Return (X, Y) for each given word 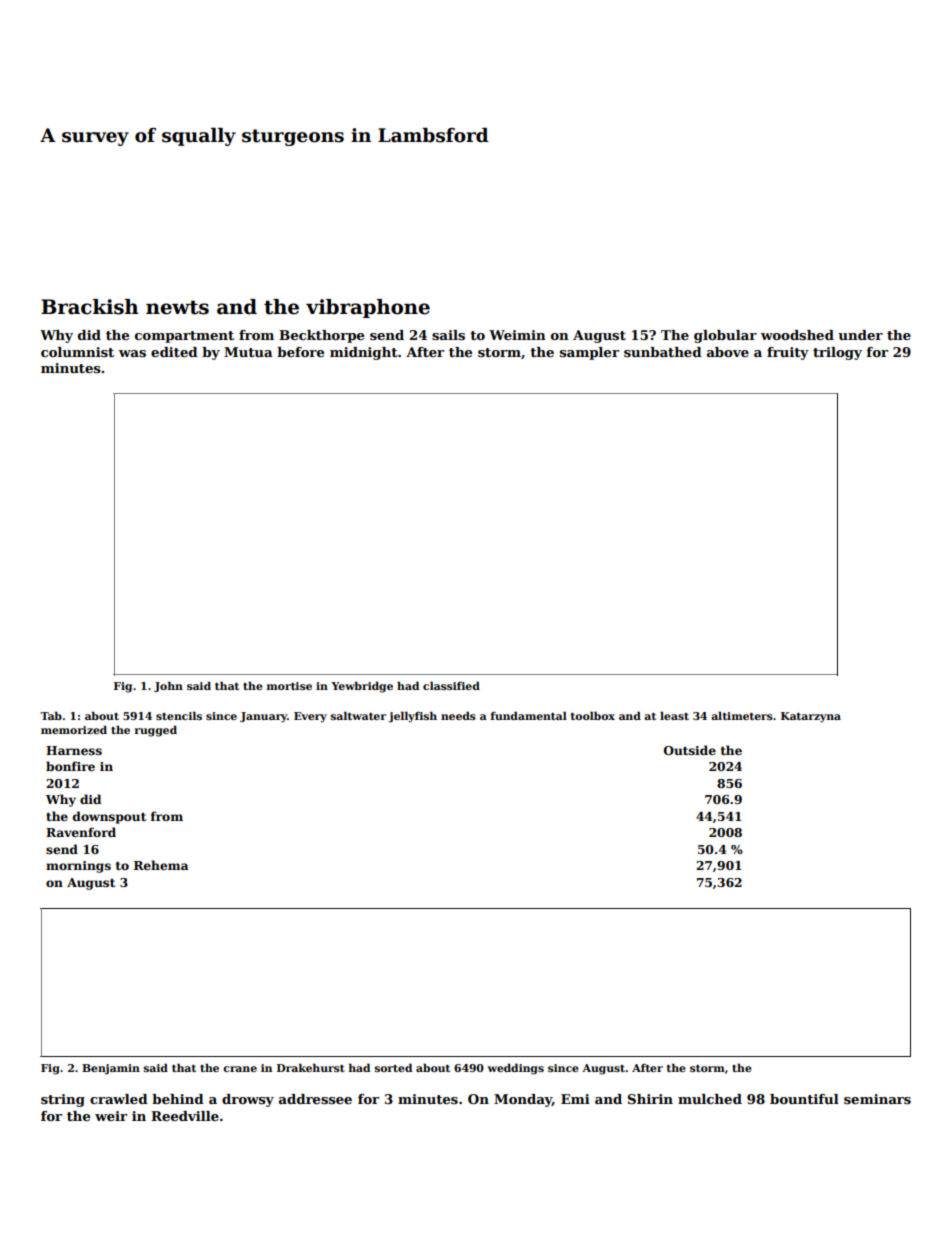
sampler (589, 353)
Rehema (161, 865)
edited (174, 352)
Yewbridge (362, 687)
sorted (393, 1068)
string (63, 1100)
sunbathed (663, 352)
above (728, 352)
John (168, 687)
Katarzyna (811, 717)
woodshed (797, 335)
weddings (515, 1069)
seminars (877, 1099)
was (132, 353)
